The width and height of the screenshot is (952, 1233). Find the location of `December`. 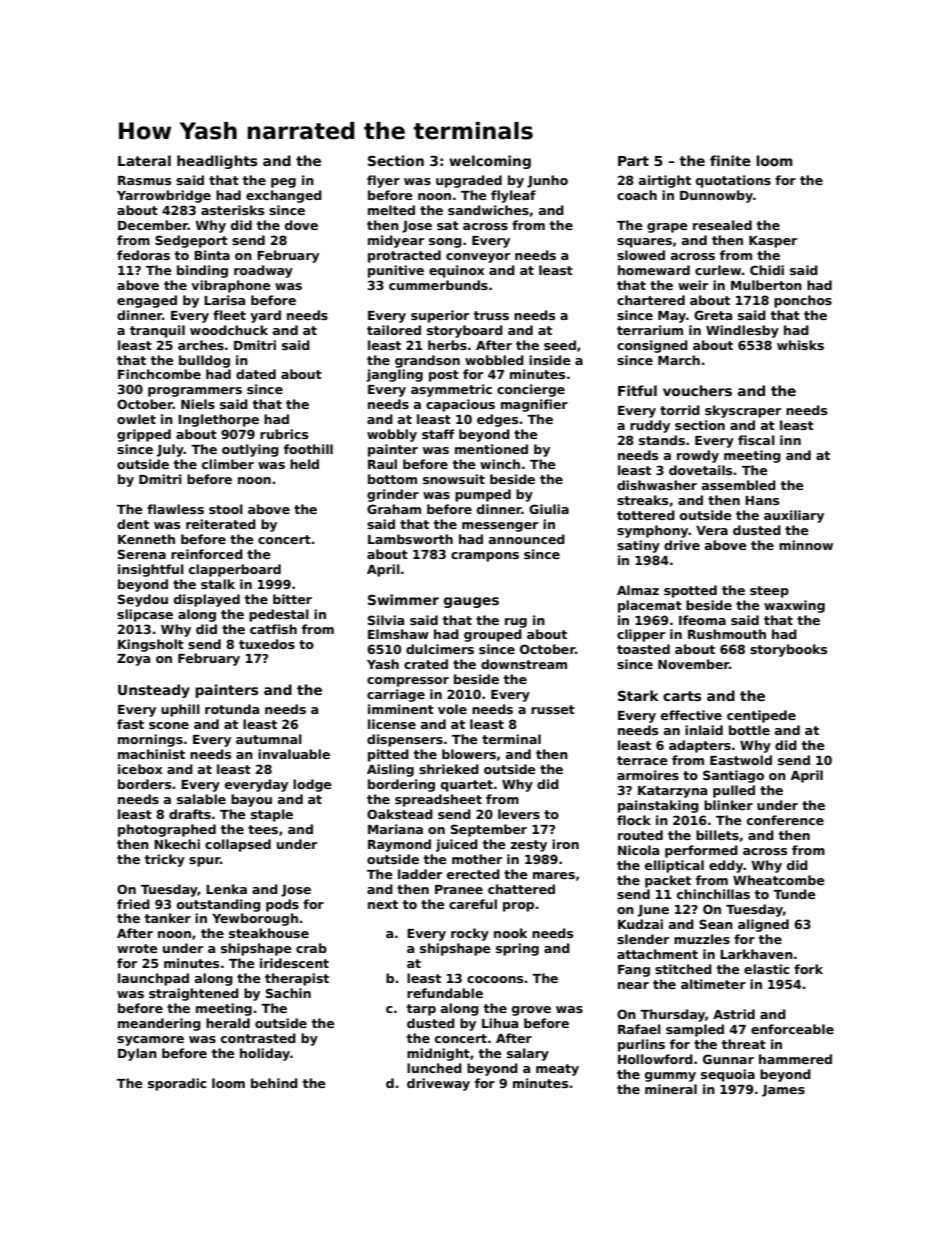

December is located at coordinates (153, 225).
